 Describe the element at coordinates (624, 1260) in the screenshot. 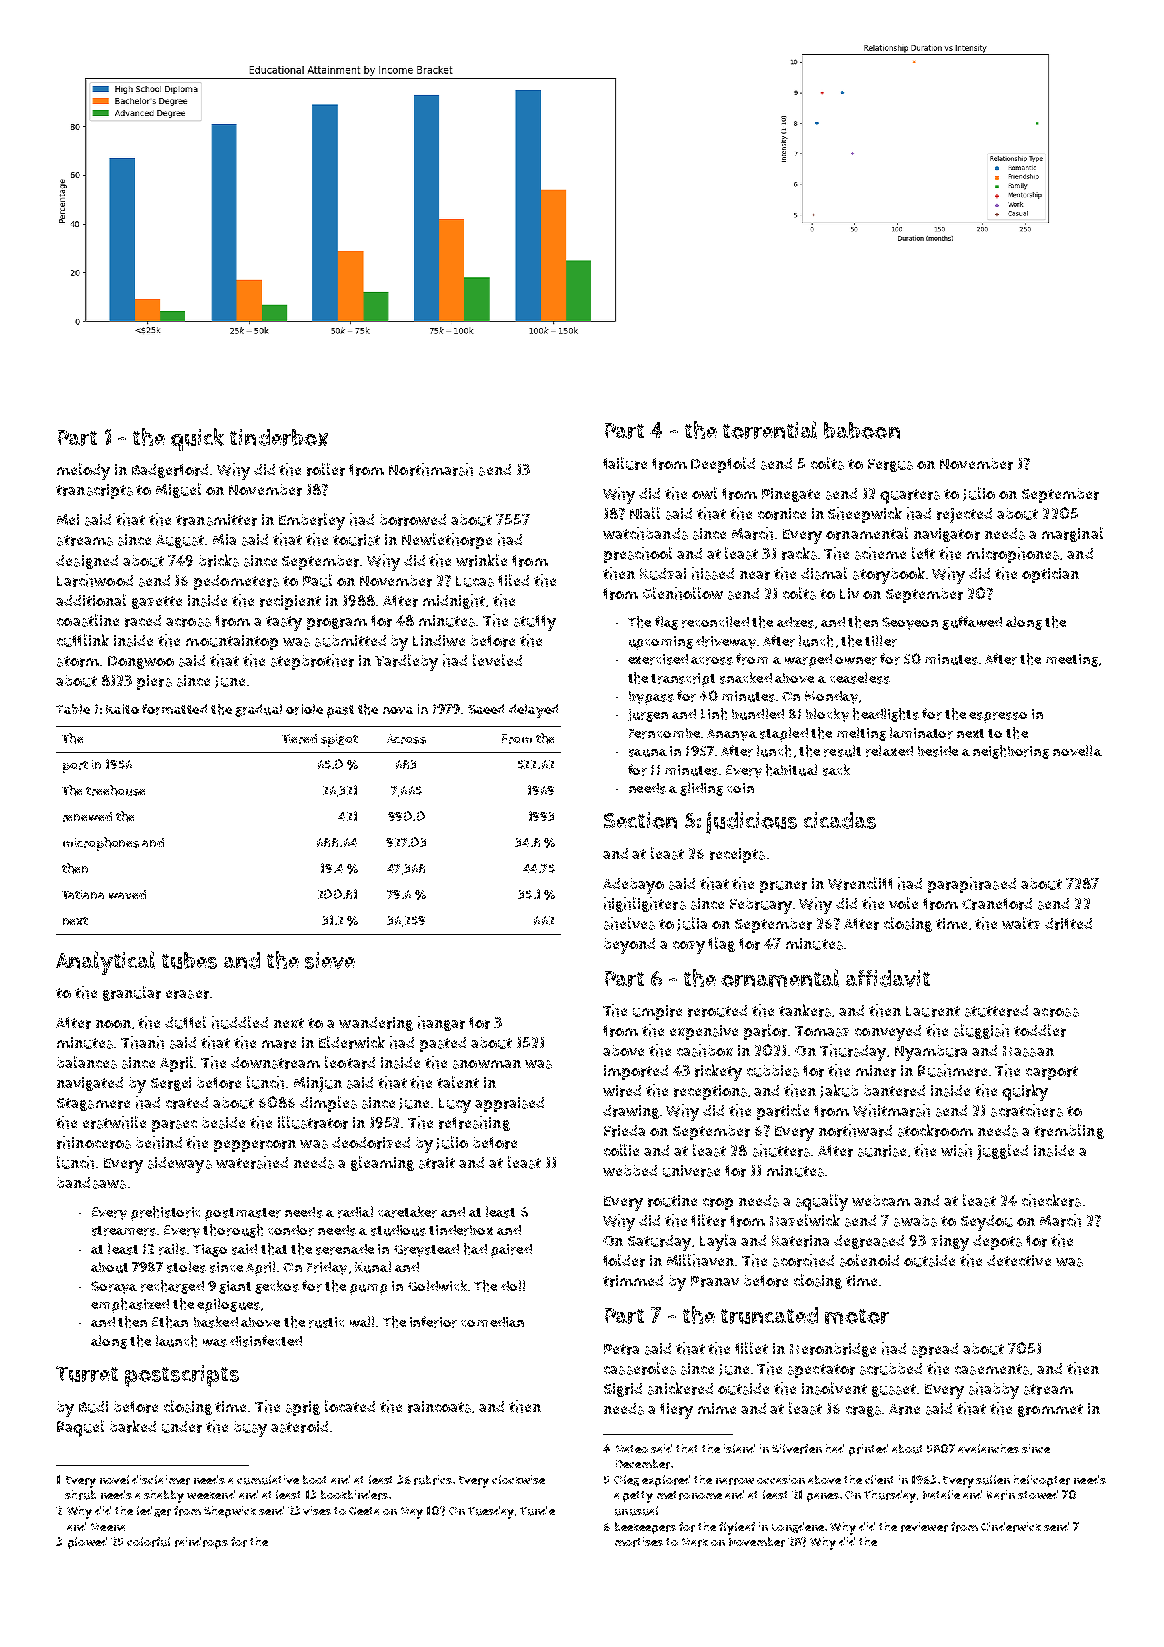

I see `folder` at that location.
